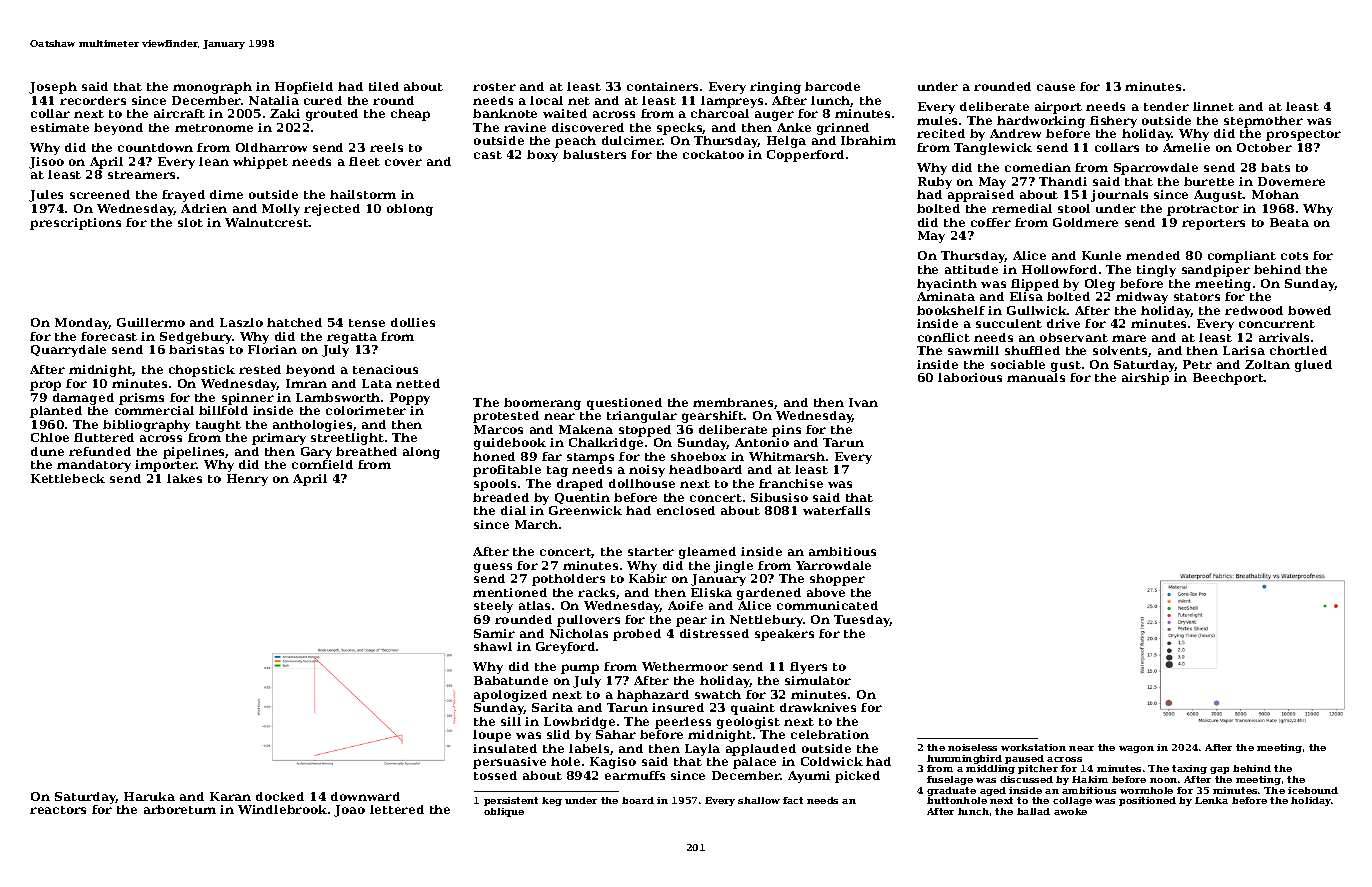 This screenshot has width=1372, height=887. Describe the element at coordinates (504, 812) in the screenshot. I see `oblique` at that location.
